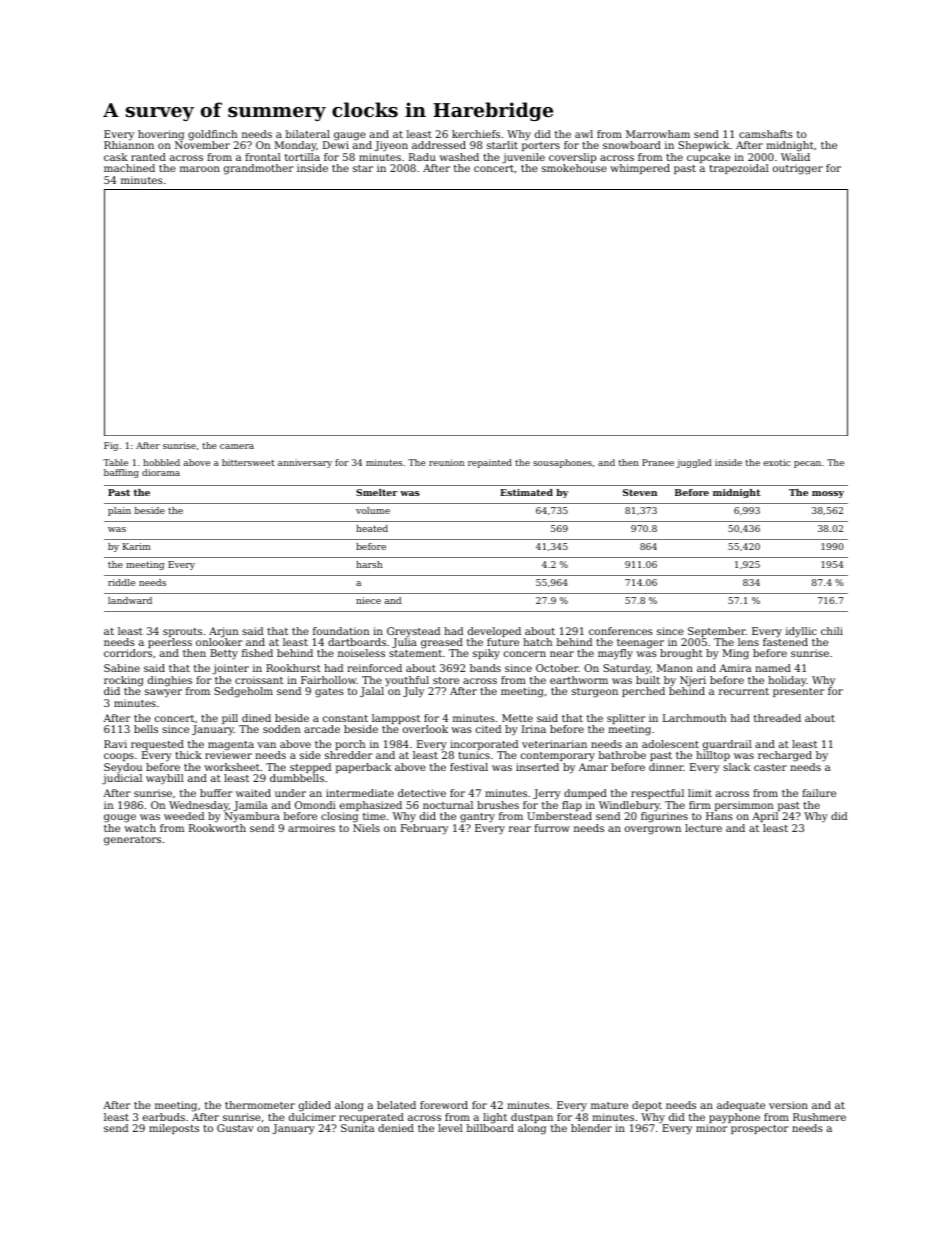 Image resolution: width=952 pixels, height=1233 pixels. I want to click on Walid, so click(795, 157).
